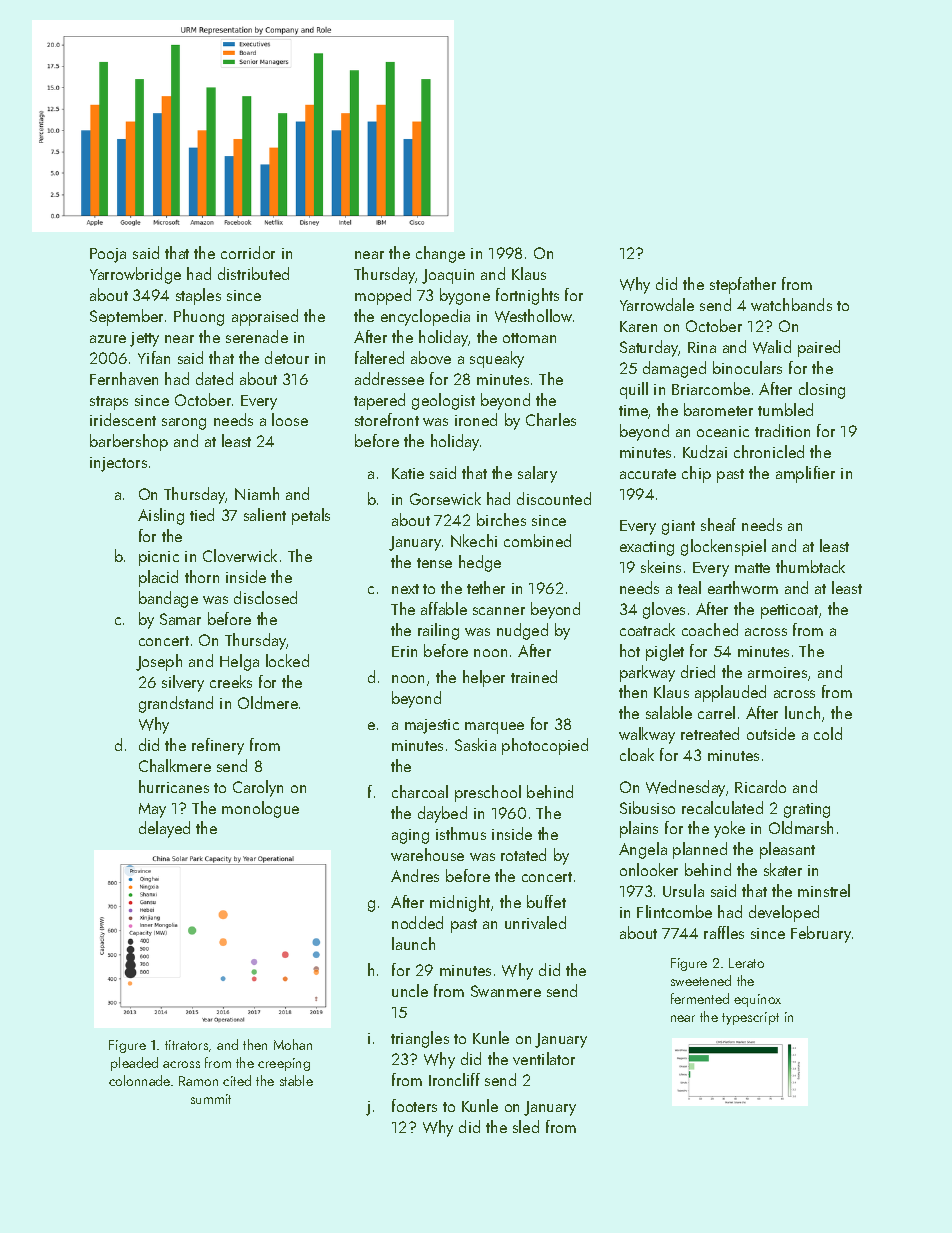  What do you see at coordinates (782, 430) in the image?
I see `tradition` at bounding box center [782, 430].
